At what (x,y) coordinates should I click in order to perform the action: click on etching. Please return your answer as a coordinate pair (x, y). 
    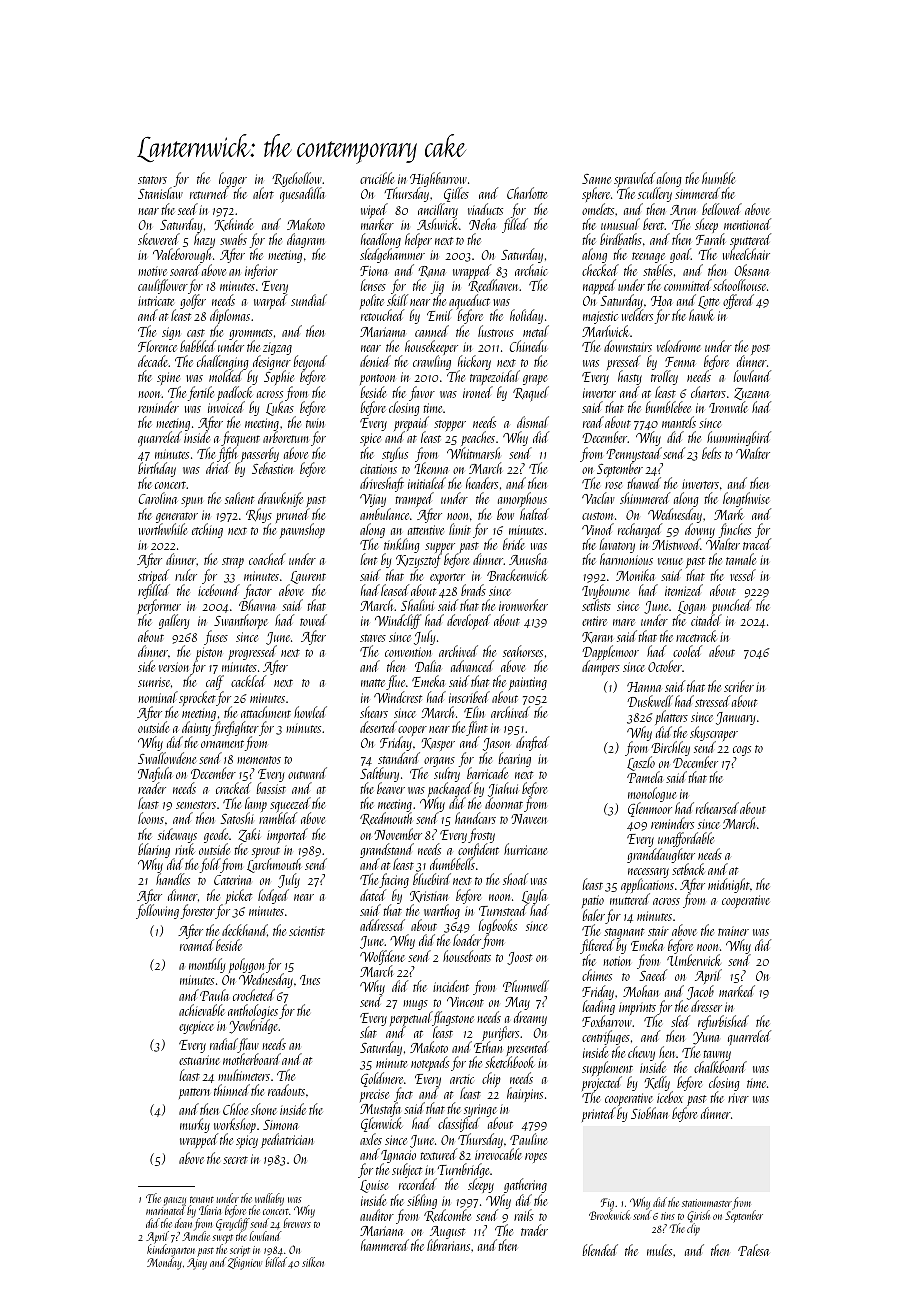
    Looking at the image, I should click on (207, 530).
